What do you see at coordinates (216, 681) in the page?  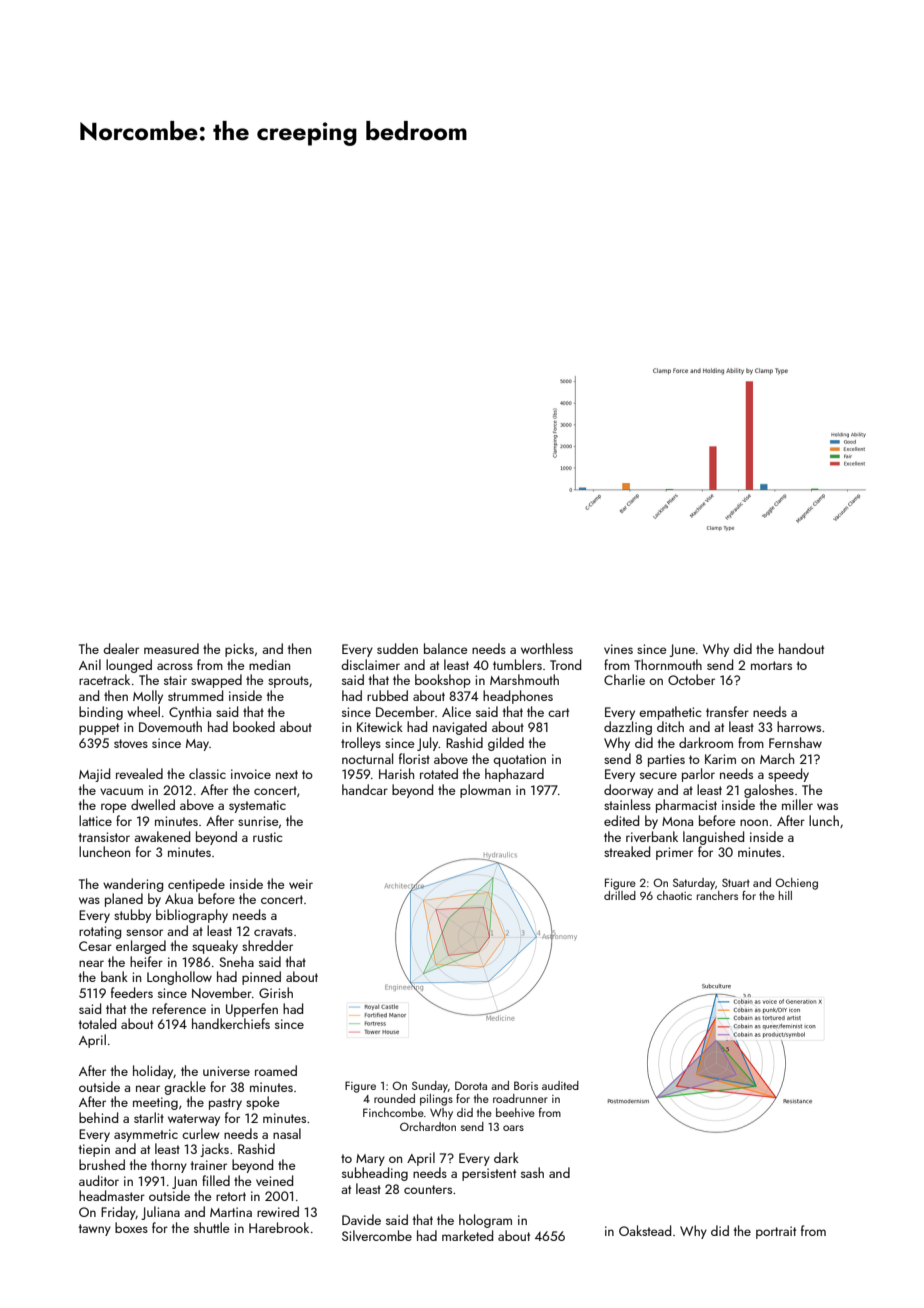 I see `swapped` at bounding box center [216, 681].
